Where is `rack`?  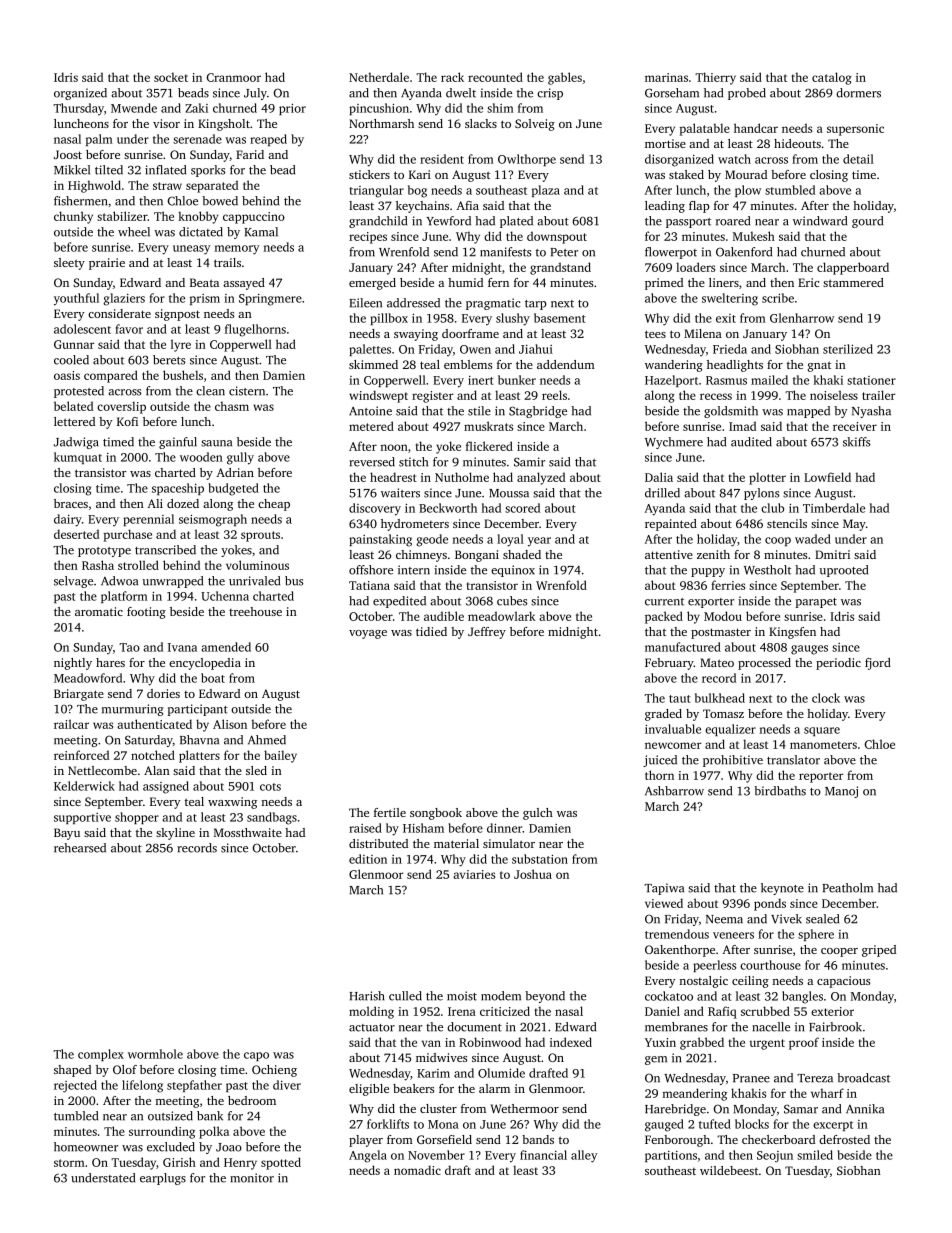 rack is located at coordinates (452, 77).
